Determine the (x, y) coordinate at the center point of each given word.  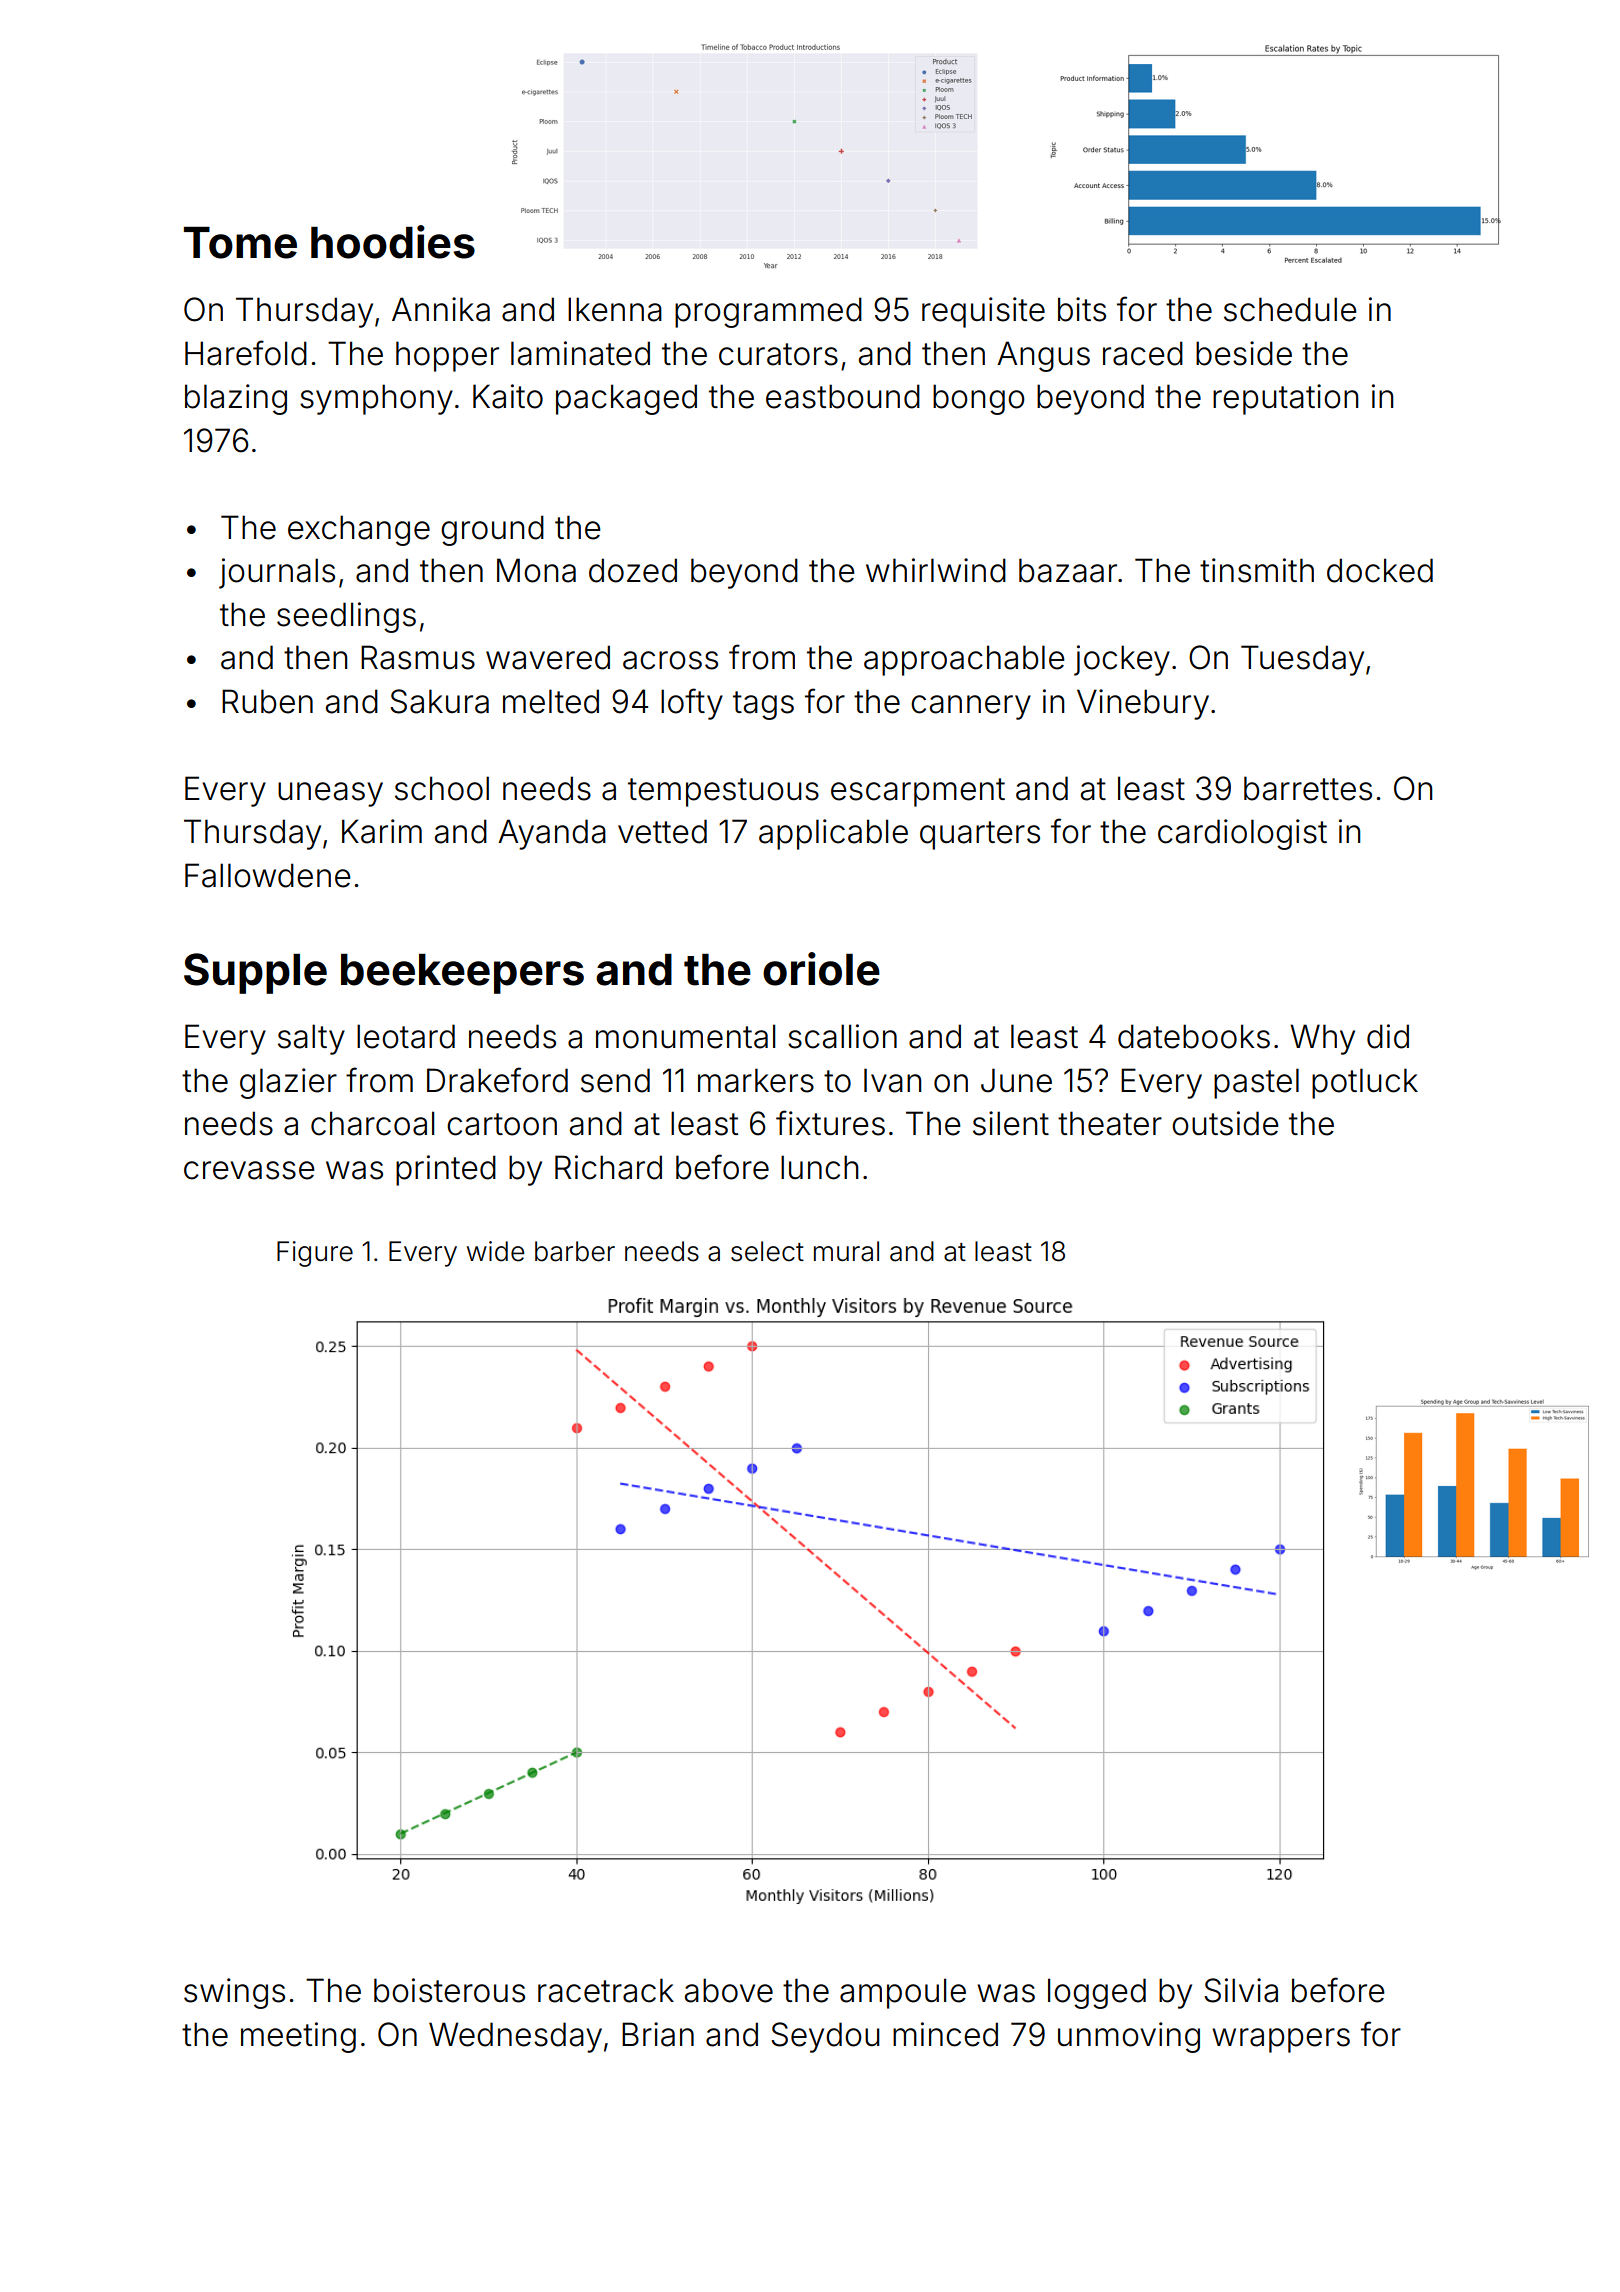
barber (575, 1251)
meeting (298, 2037)
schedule (1290, 309)
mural (846, 1251)
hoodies (393, 242)
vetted (662, 831)
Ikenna (615, 309)
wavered (548, 657)
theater (1110, 1123)
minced (945, 2034)
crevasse (249, 1170)
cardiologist (1242, 834)
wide (495, 1251)
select (767, 1251)
